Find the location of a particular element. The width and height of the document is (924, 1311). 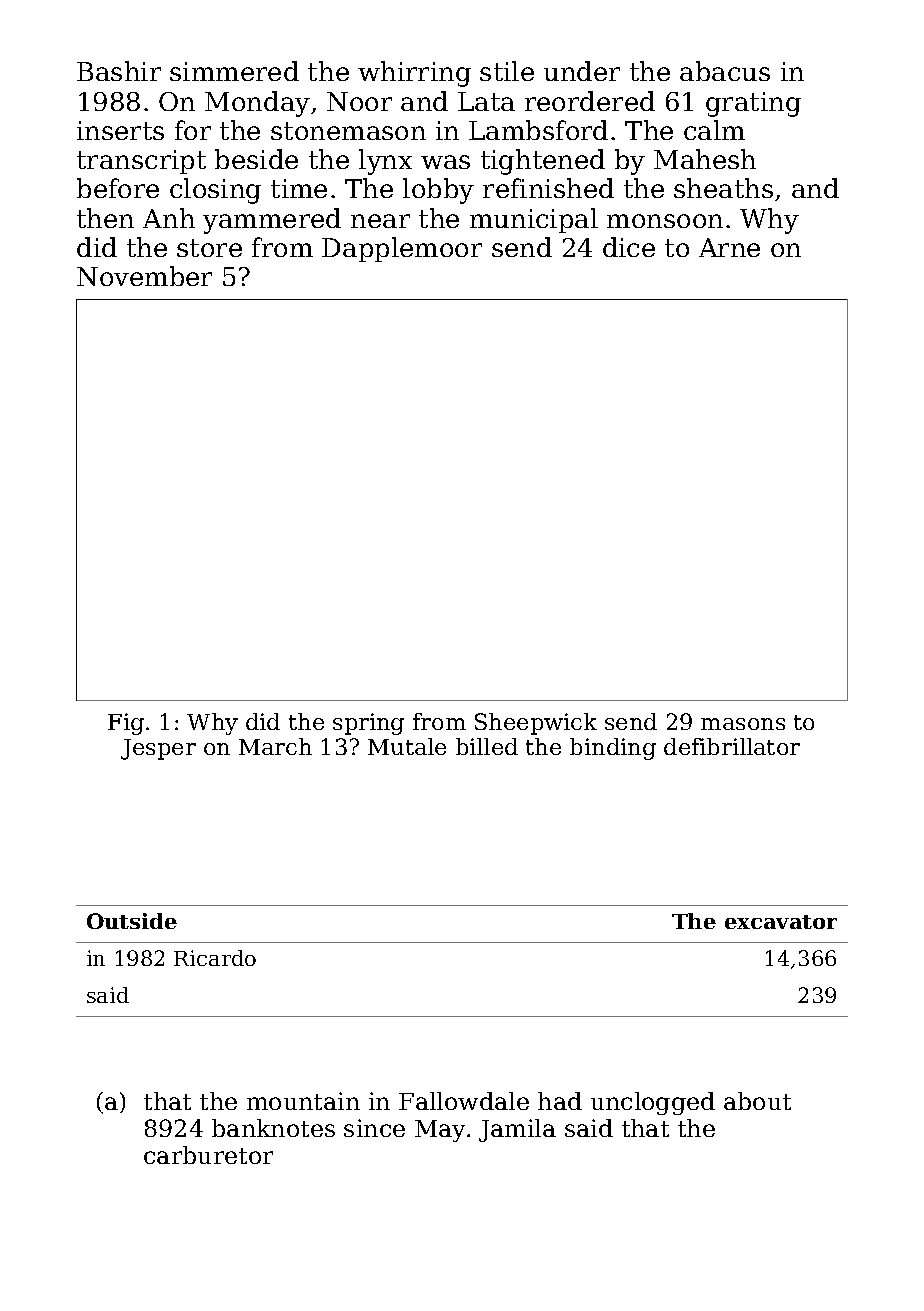

Jamila is located at coordinates (517, 1130).
